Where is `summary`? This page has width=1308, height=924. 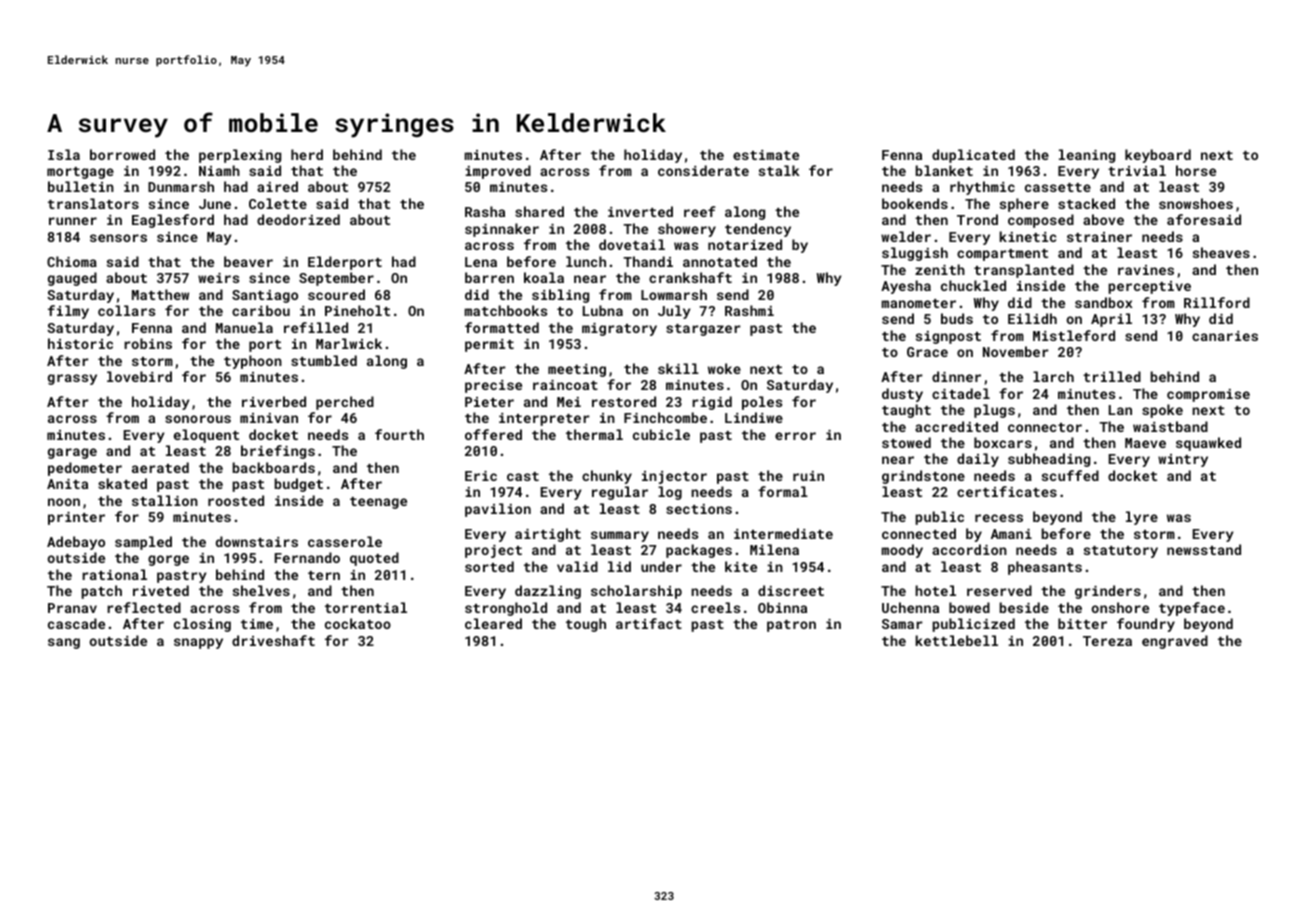
summary is located at coordinates (620, 536).
